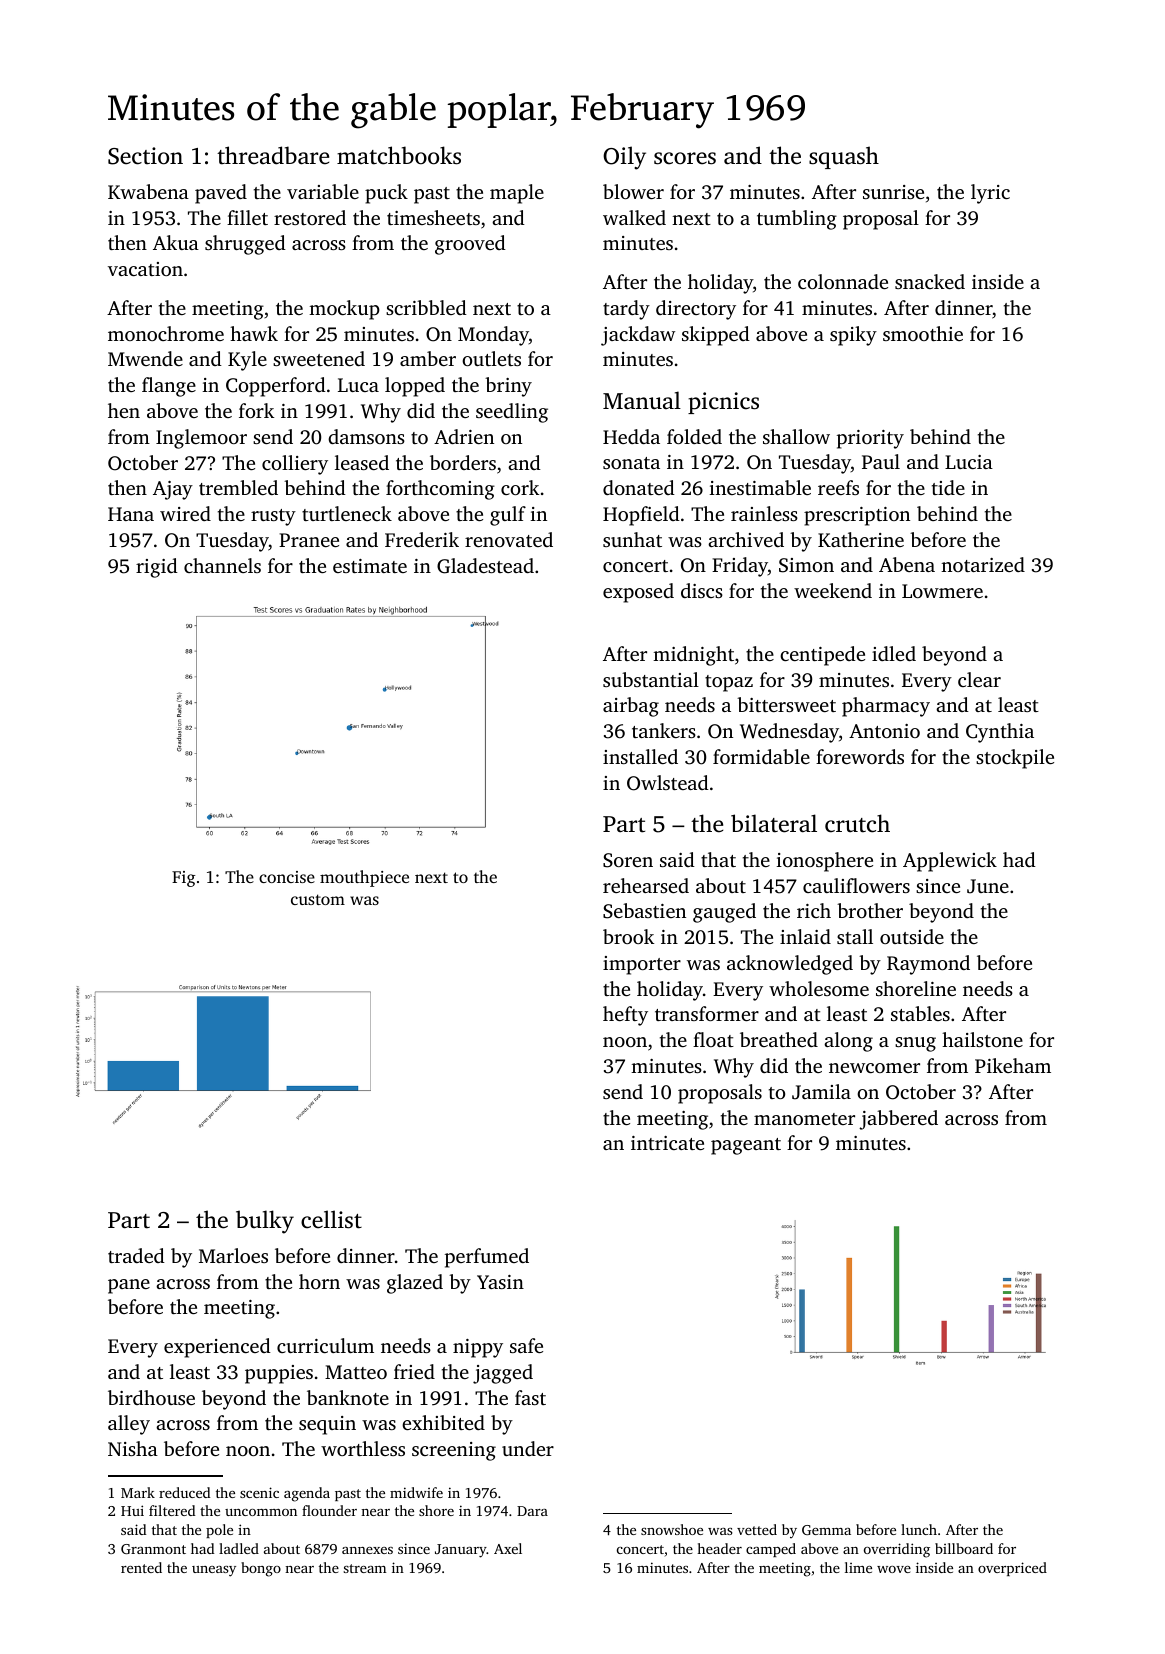 The height and width of the document is (1654, 1165). I want to click on exposed, so click(638, 593).
